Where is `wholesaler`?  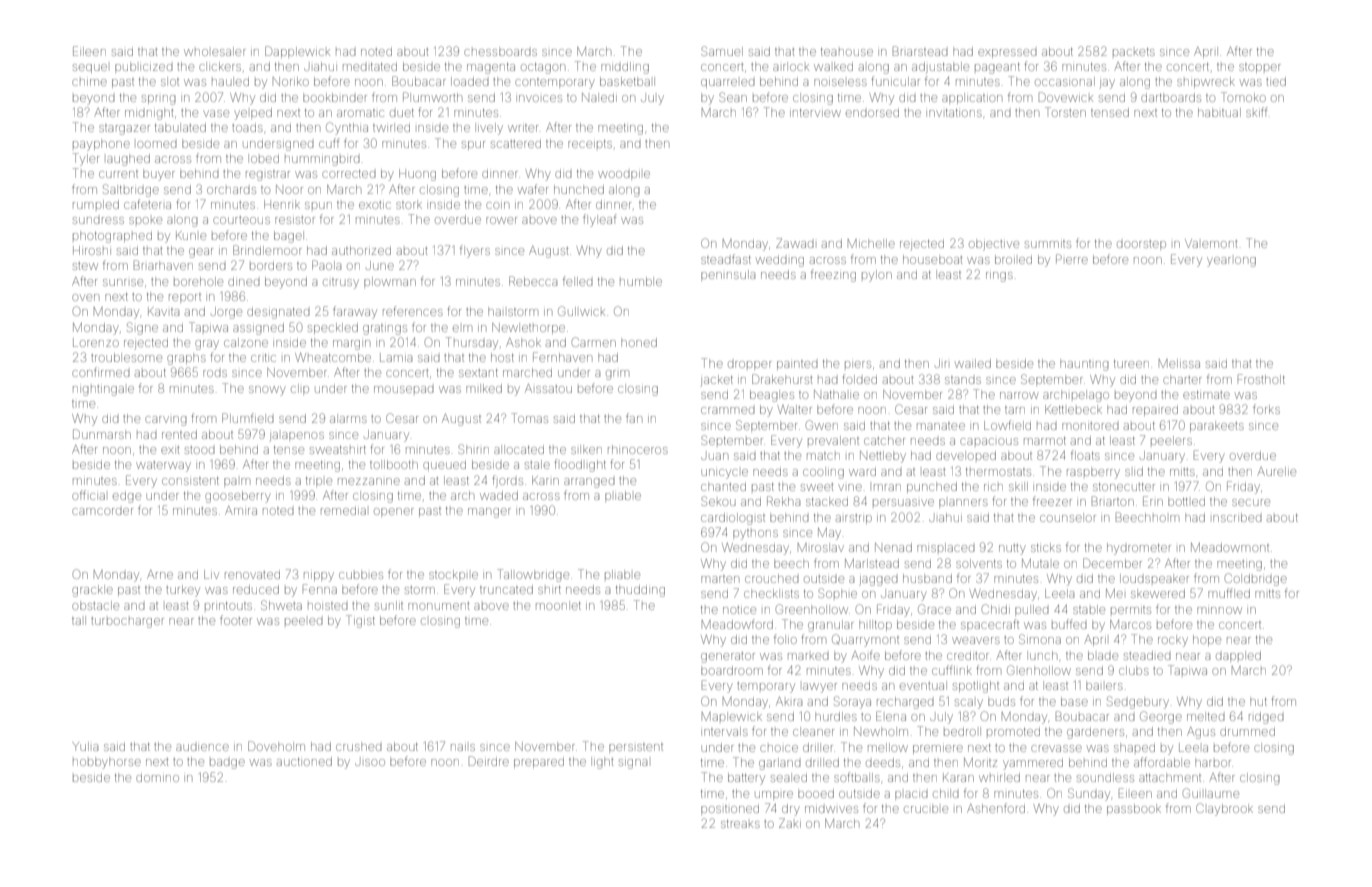
wholesaler is located at coordinates (215, 51).
